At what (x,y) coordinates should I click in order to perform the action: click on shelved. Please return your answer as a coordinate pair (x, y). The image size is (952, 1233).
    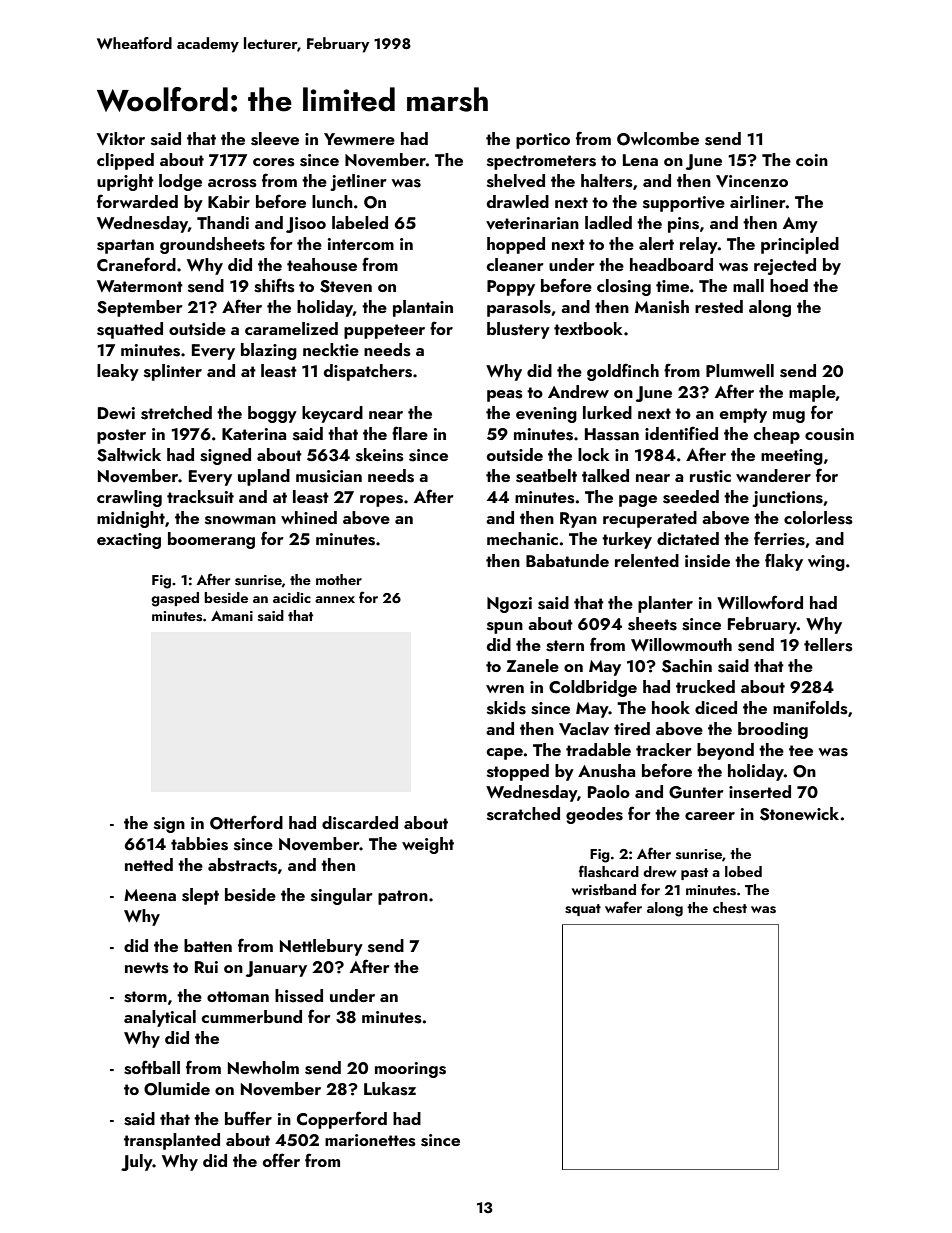
    Looking at the image, I should click on (516, 181).
